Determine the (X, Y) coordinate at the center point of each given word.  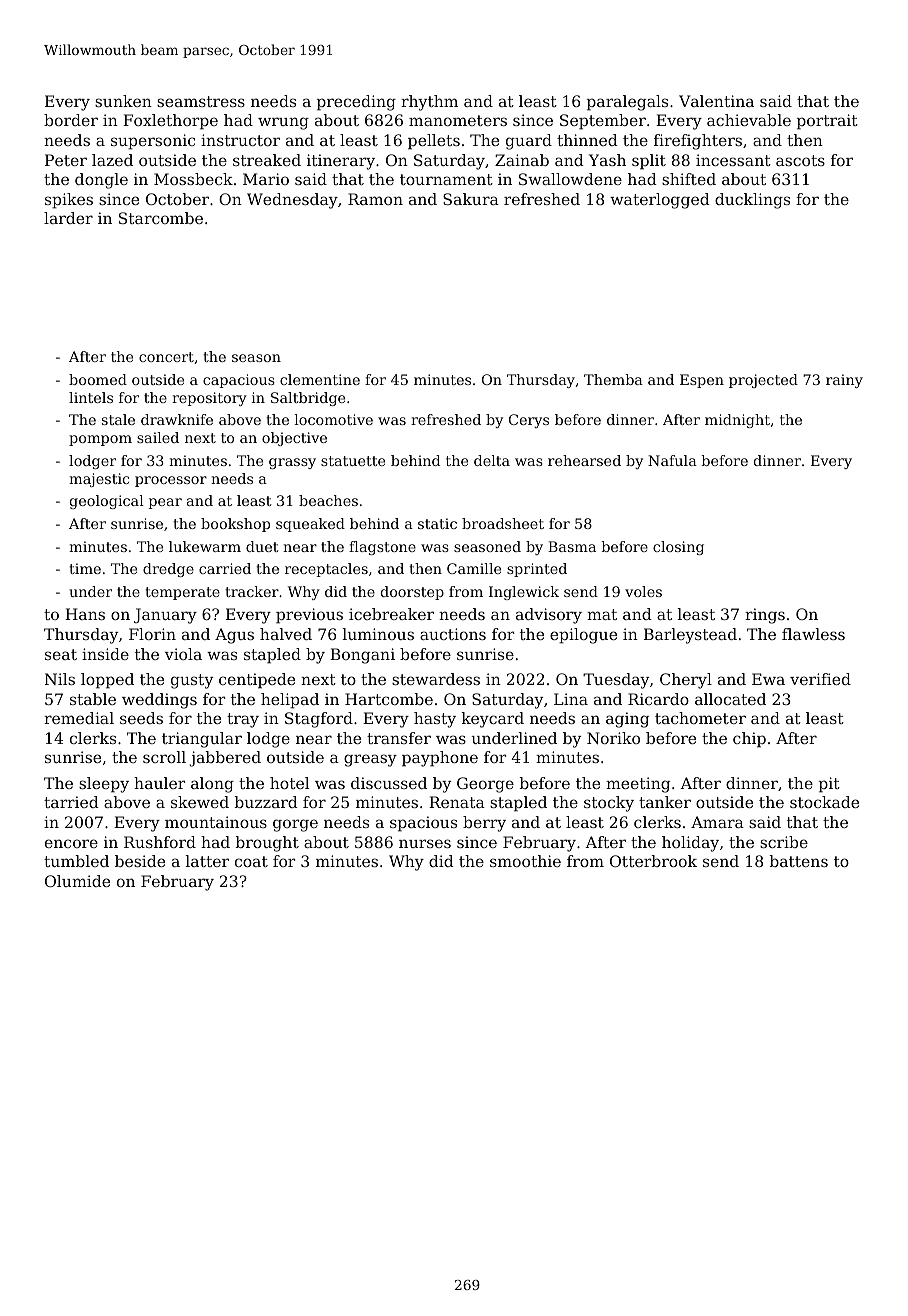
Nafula (672, 460)
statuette (353, 461)
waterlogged (660, 201)
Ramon (375, 199)
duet (262, 546)
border (71, 120)
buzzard (266, 802)
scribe (784, 842)
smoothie (525, 861)
